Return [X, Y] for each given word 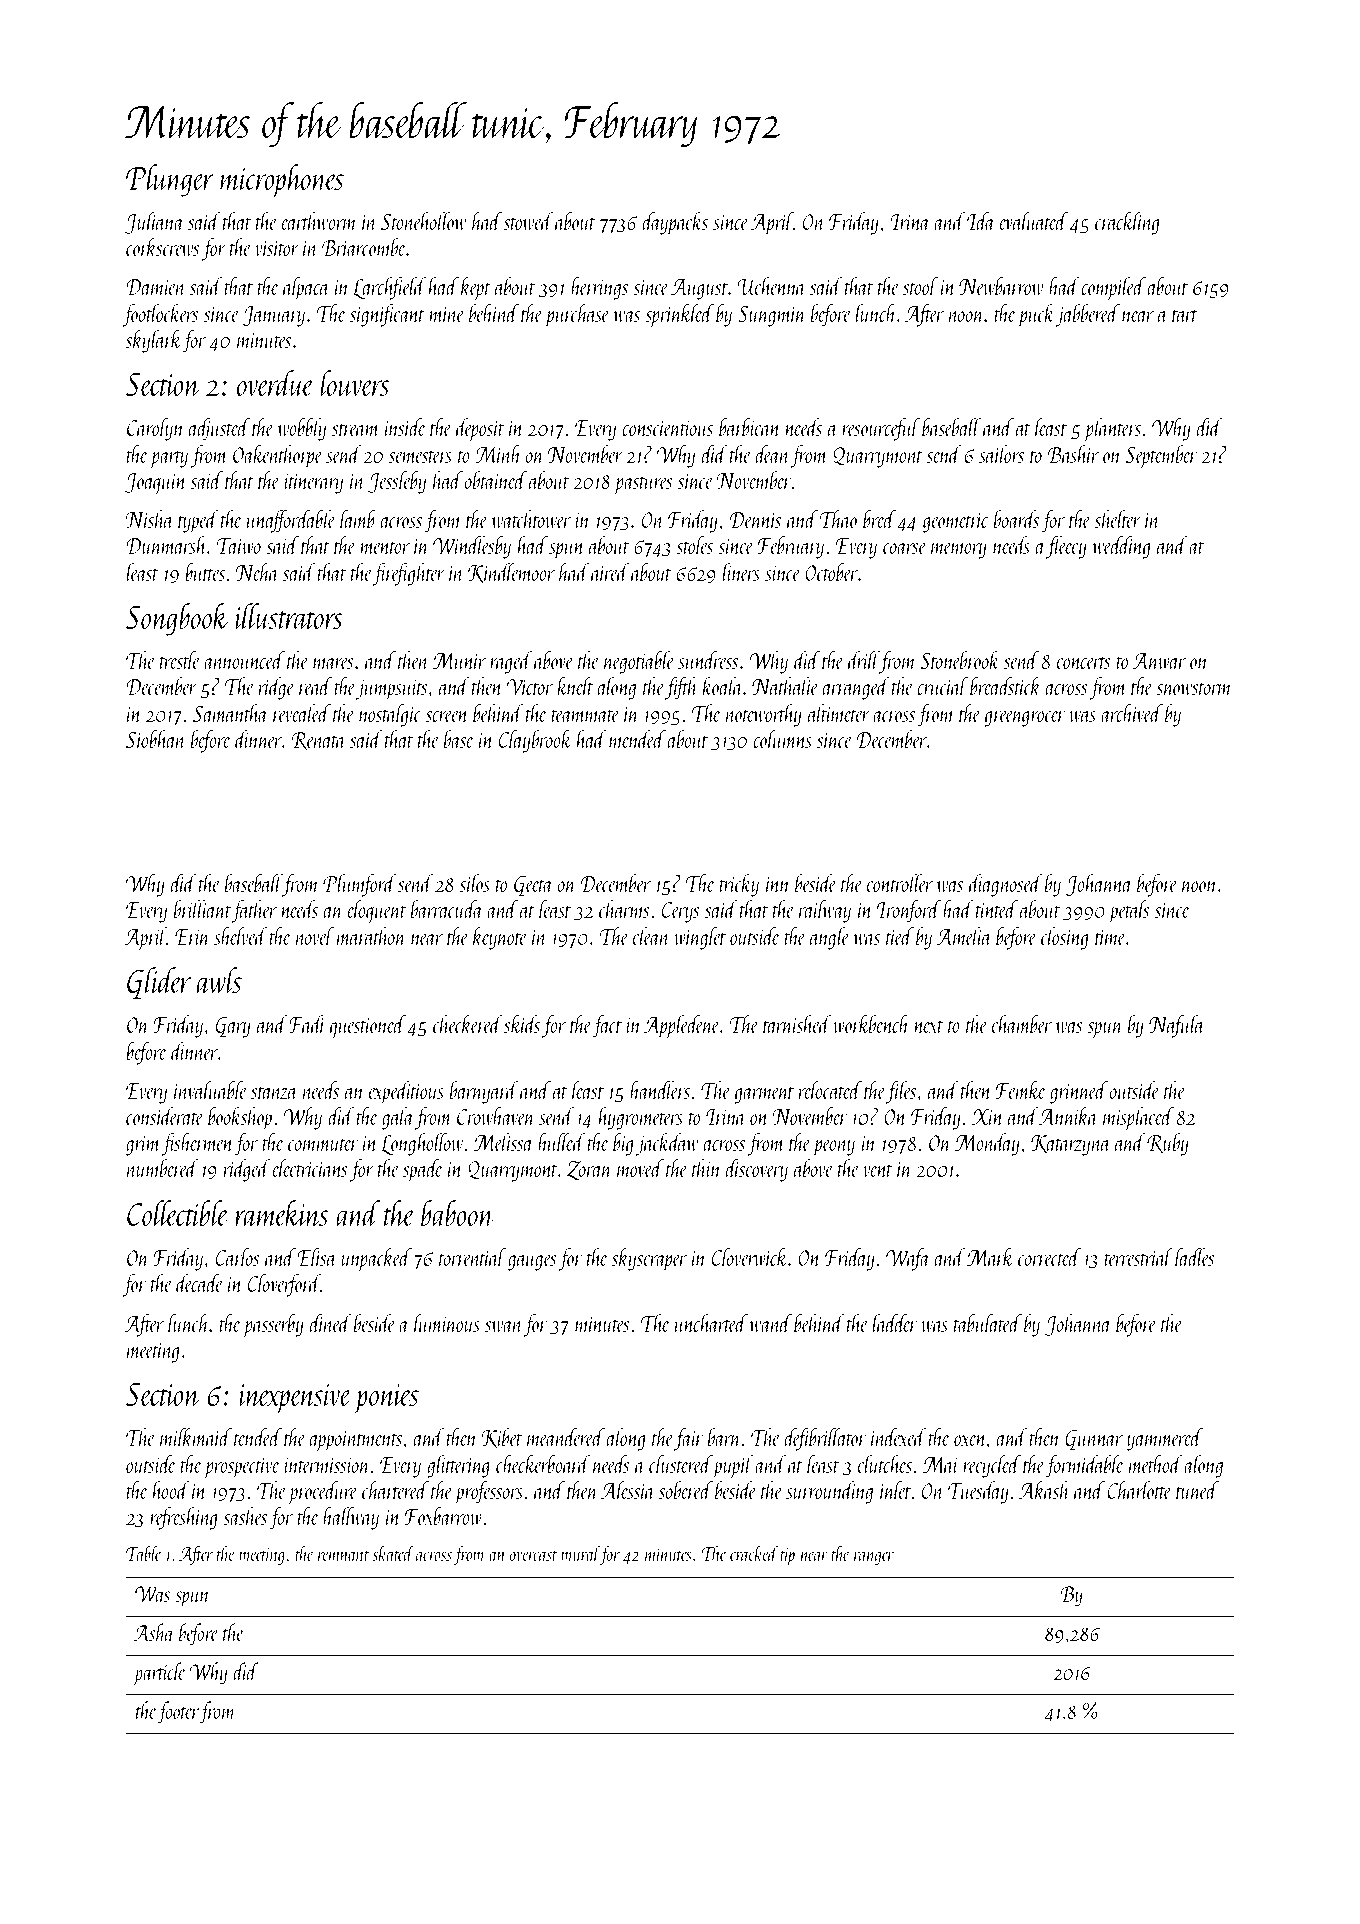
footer [178, 1712]
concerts [1084, 663]
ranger [874, 1558]
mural [580, 1555]
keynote [500, 938]
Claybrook [535, 741]
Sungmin [772, 316]
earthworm [319, 221]
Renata [318, 741]
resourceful [881, 429]
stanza [274, 1093]
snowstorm [1194, 689]
